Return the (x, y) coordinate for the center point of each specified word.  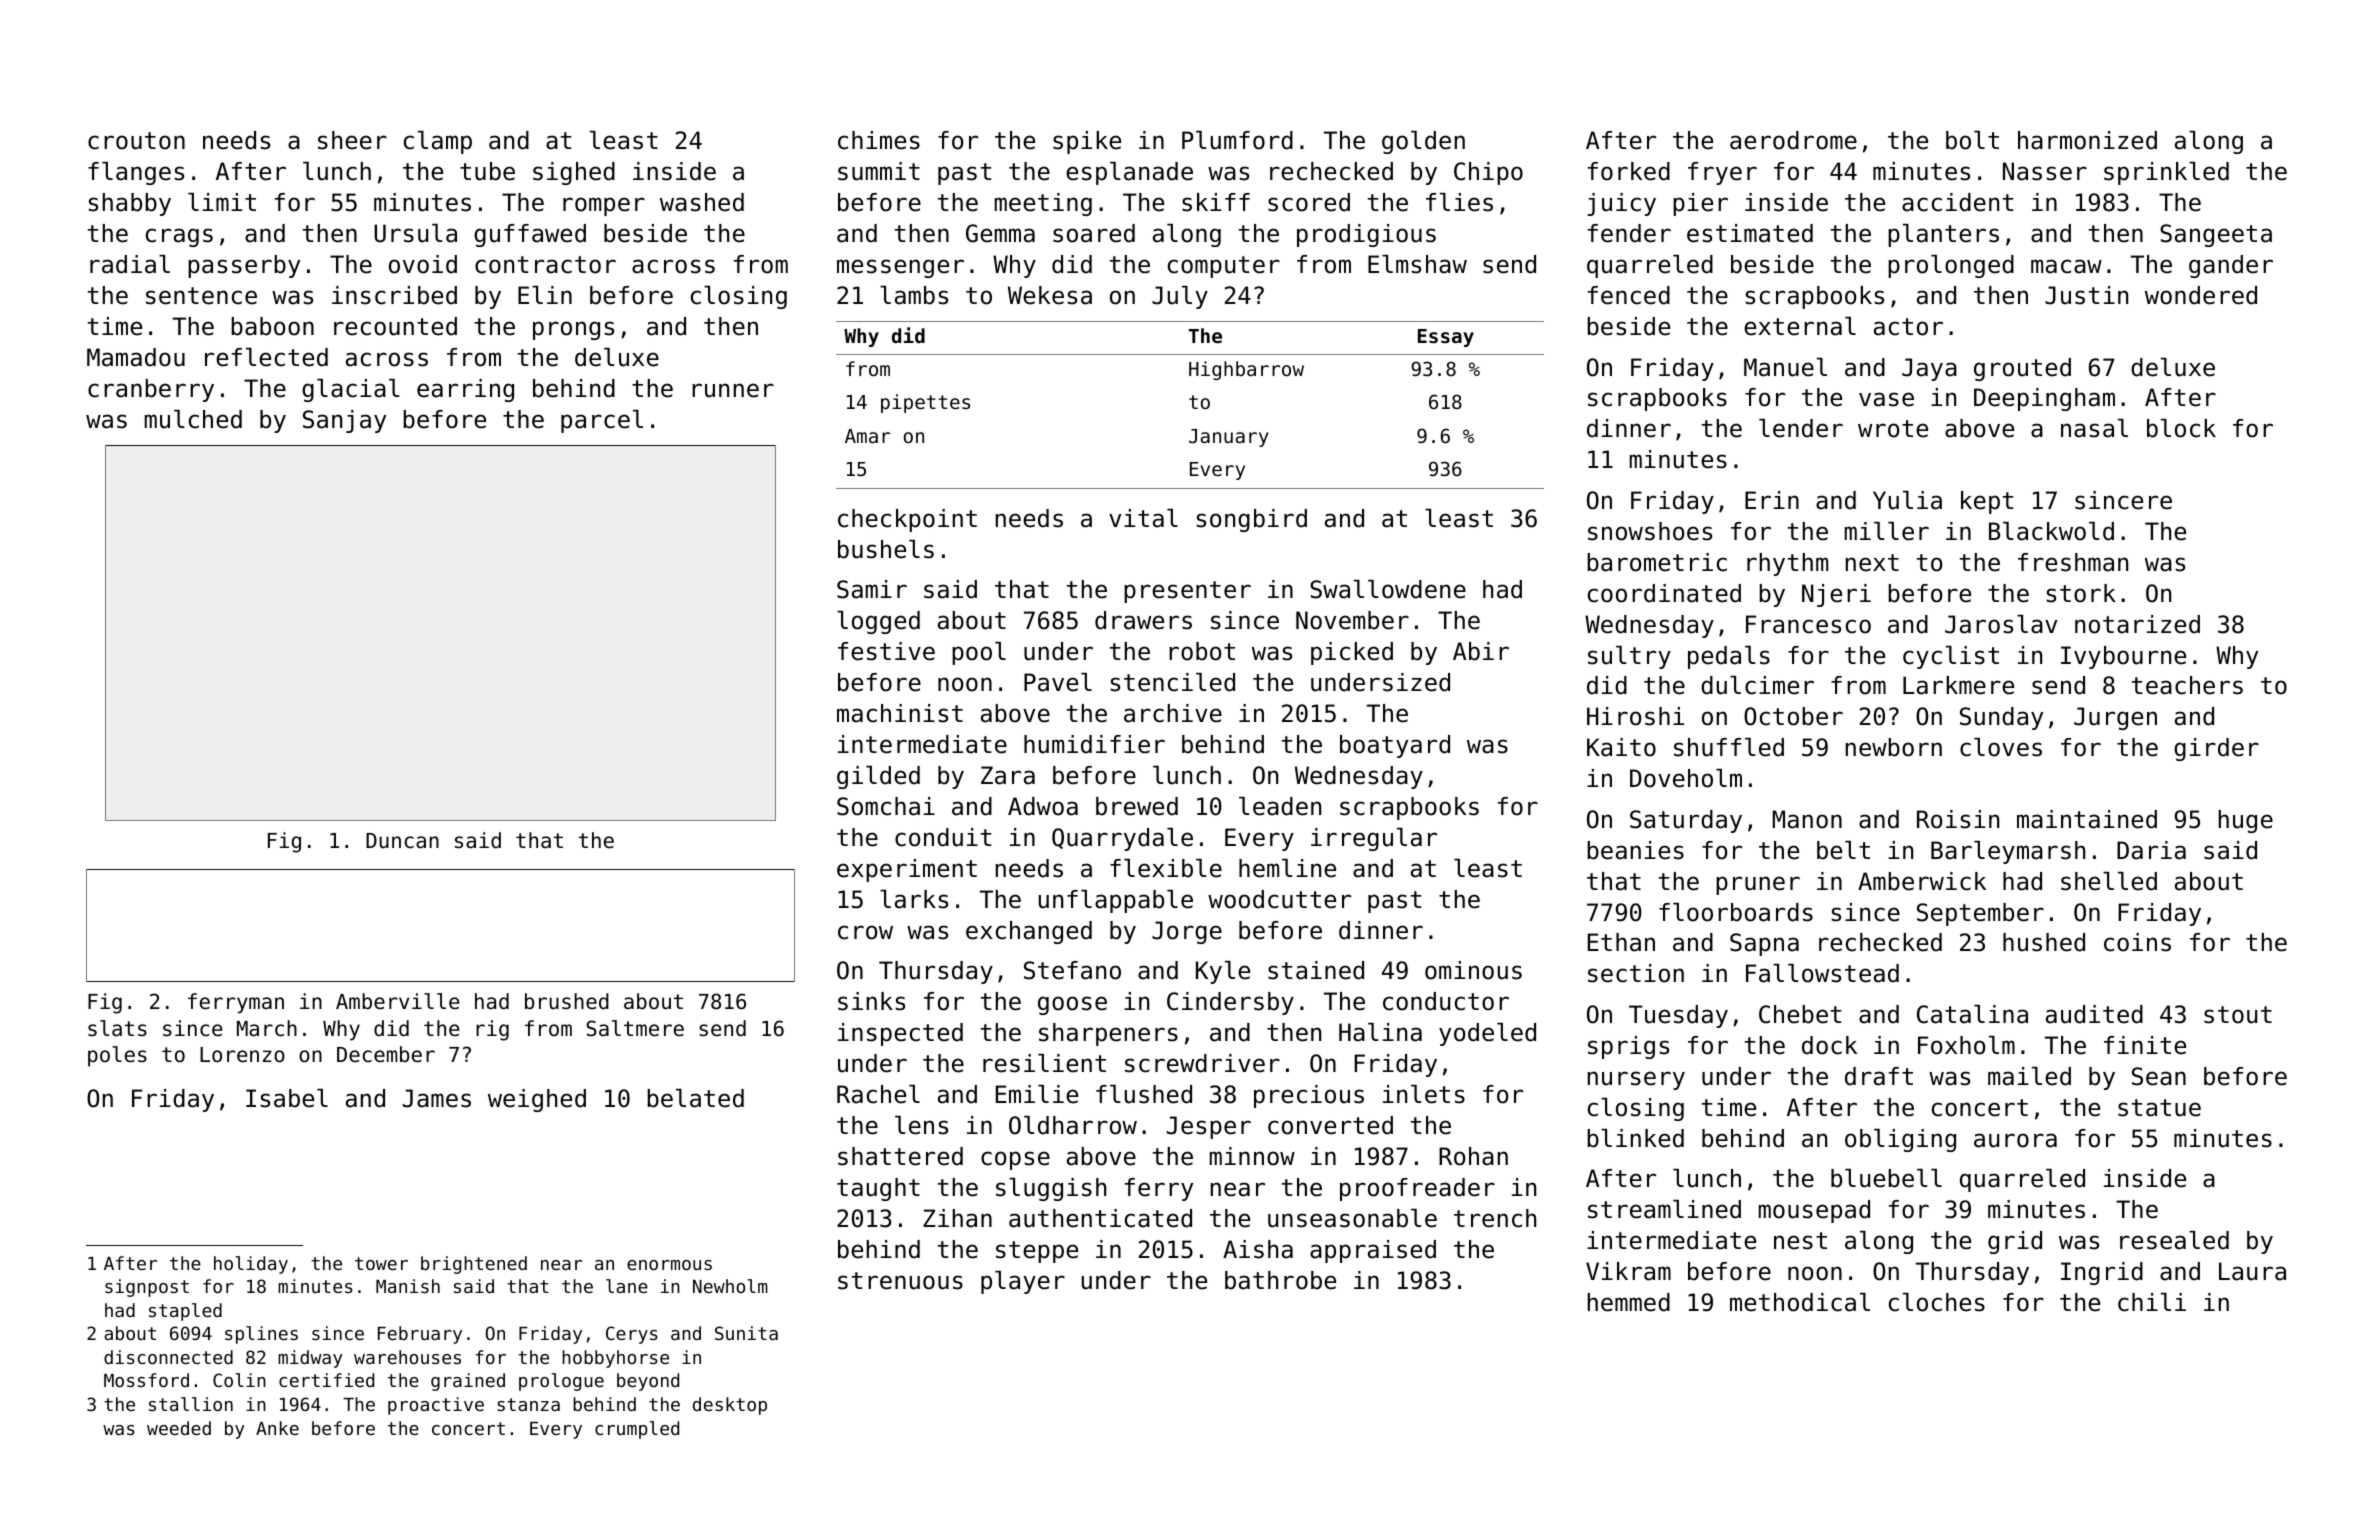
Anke (277, 1428)
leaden (1280, 806)
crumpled (637, 1430)
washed (702, 202)
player (1023, 1282)
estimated (1750, 233)
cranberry (151, 390)
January (1229, 438)
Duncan (402, 841)
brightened (474, 1265)
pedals (1729, 657)
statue (2159, 1108)
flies (1459, 202)
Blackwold (2051, 531)
